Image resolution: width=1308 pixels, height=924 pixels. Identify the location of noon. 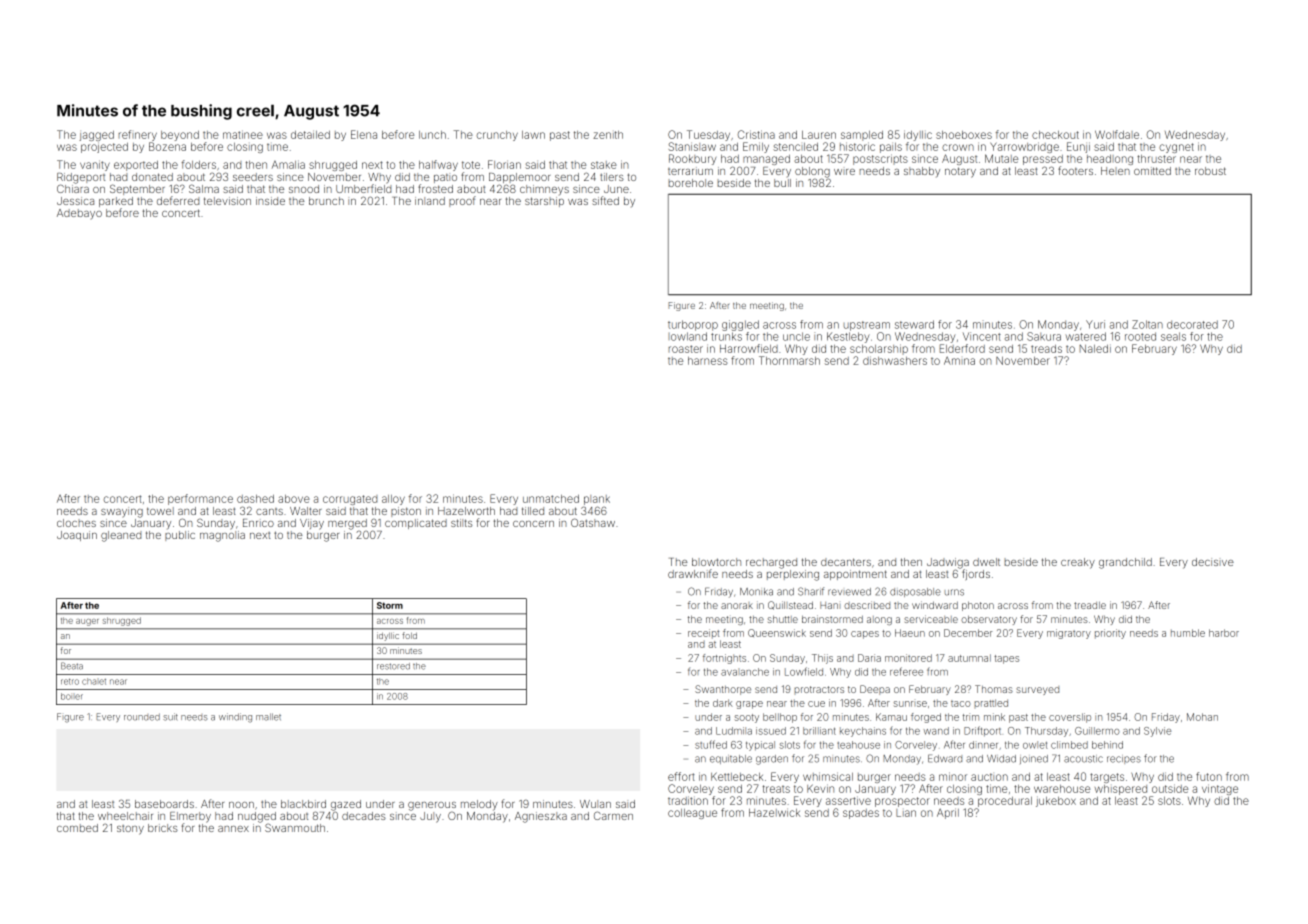
(241, 805).
